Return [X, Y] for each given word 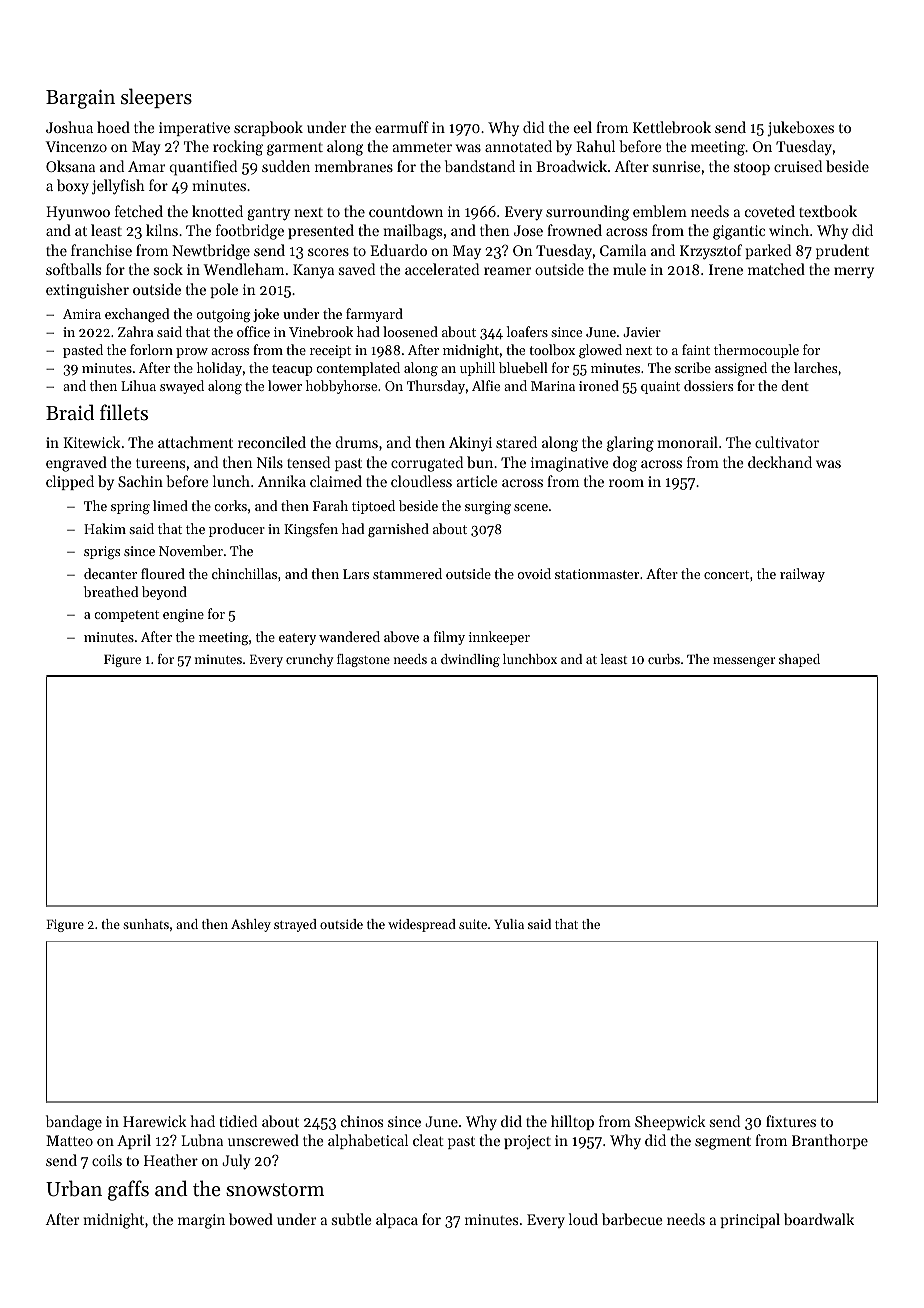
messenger [744, 662]
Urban [74, 1188]
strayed [295, 925]
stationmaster [597, 574]
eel [583, 127]
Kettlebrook [672, 127]
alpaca [397, 1220]
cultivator [787, 442]
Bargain [80, 99]
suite [473, 924]
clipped [70, 482]
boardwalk [819, 1219]
